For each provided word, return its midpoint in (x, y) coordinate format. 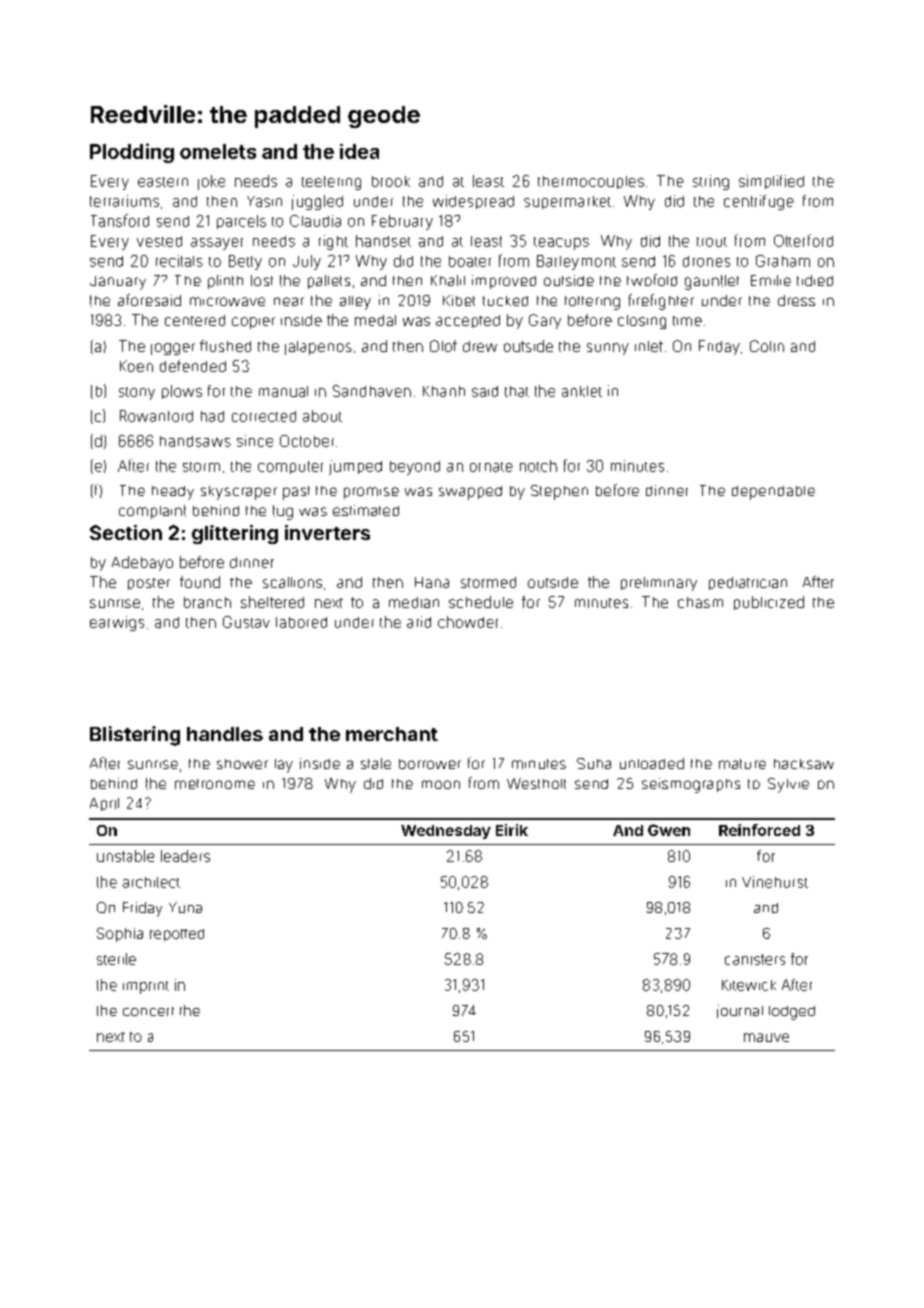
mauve (766, 1037)
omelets (218, 151)
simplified (771, 182)
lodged (792, 1013)
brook (391, 181)
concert (148, 1011)
